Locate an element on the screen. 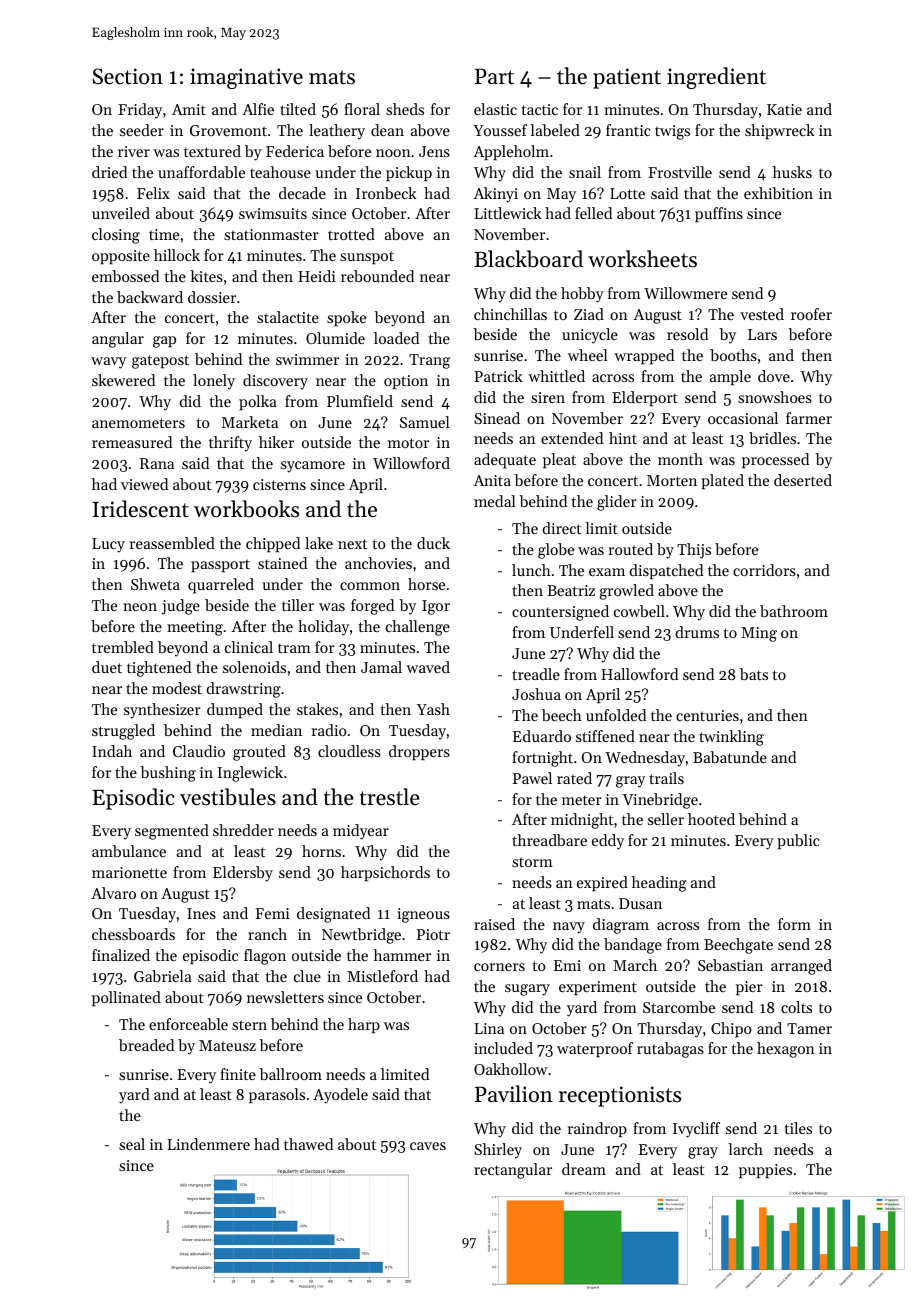  worksheets is located at coordinates (642, 259).
